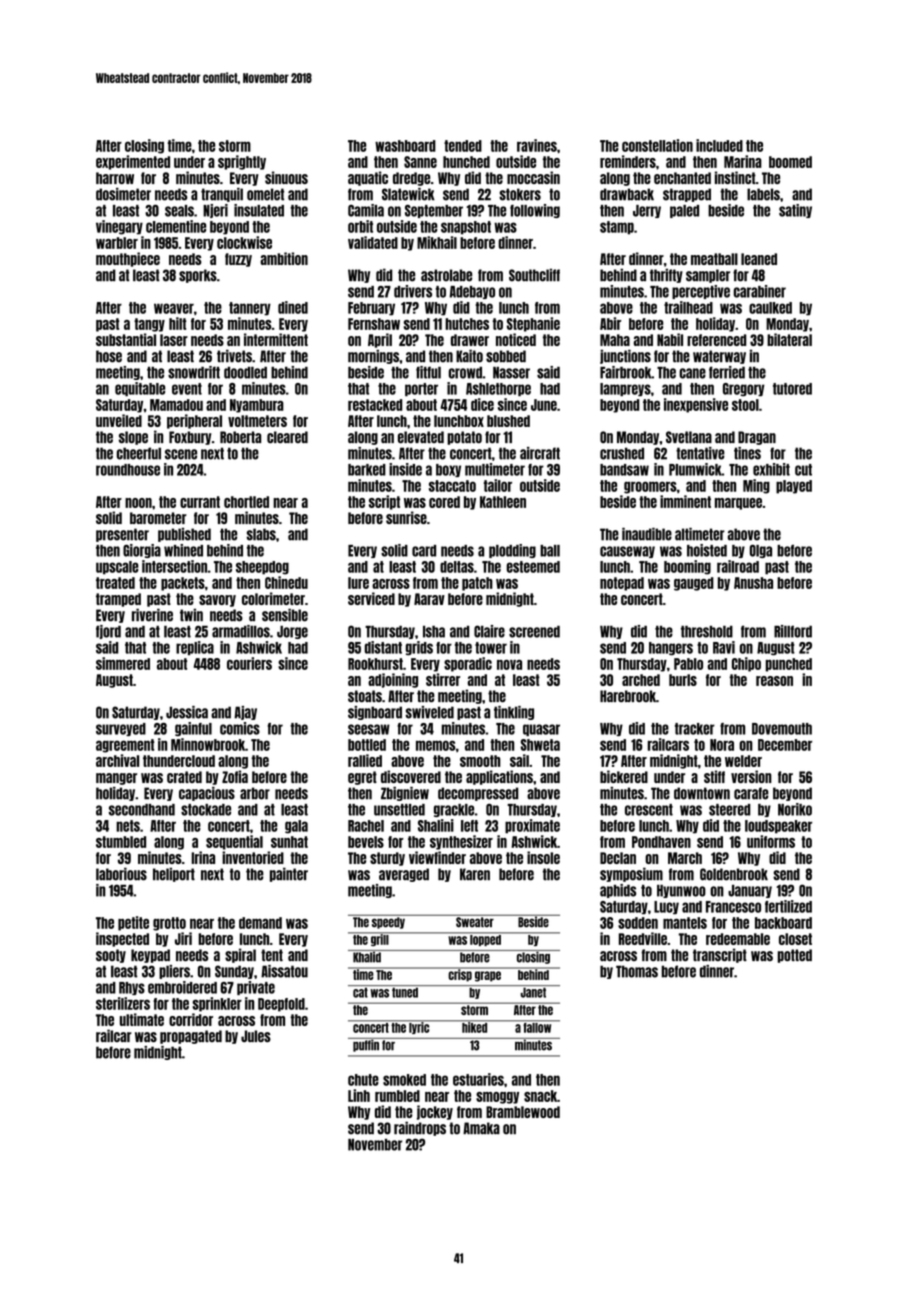 The image size is (908, 1316). What do you see at coordinates (289, 874) in the screenshot?
I see `painter` at bounding box center [289, 874].
